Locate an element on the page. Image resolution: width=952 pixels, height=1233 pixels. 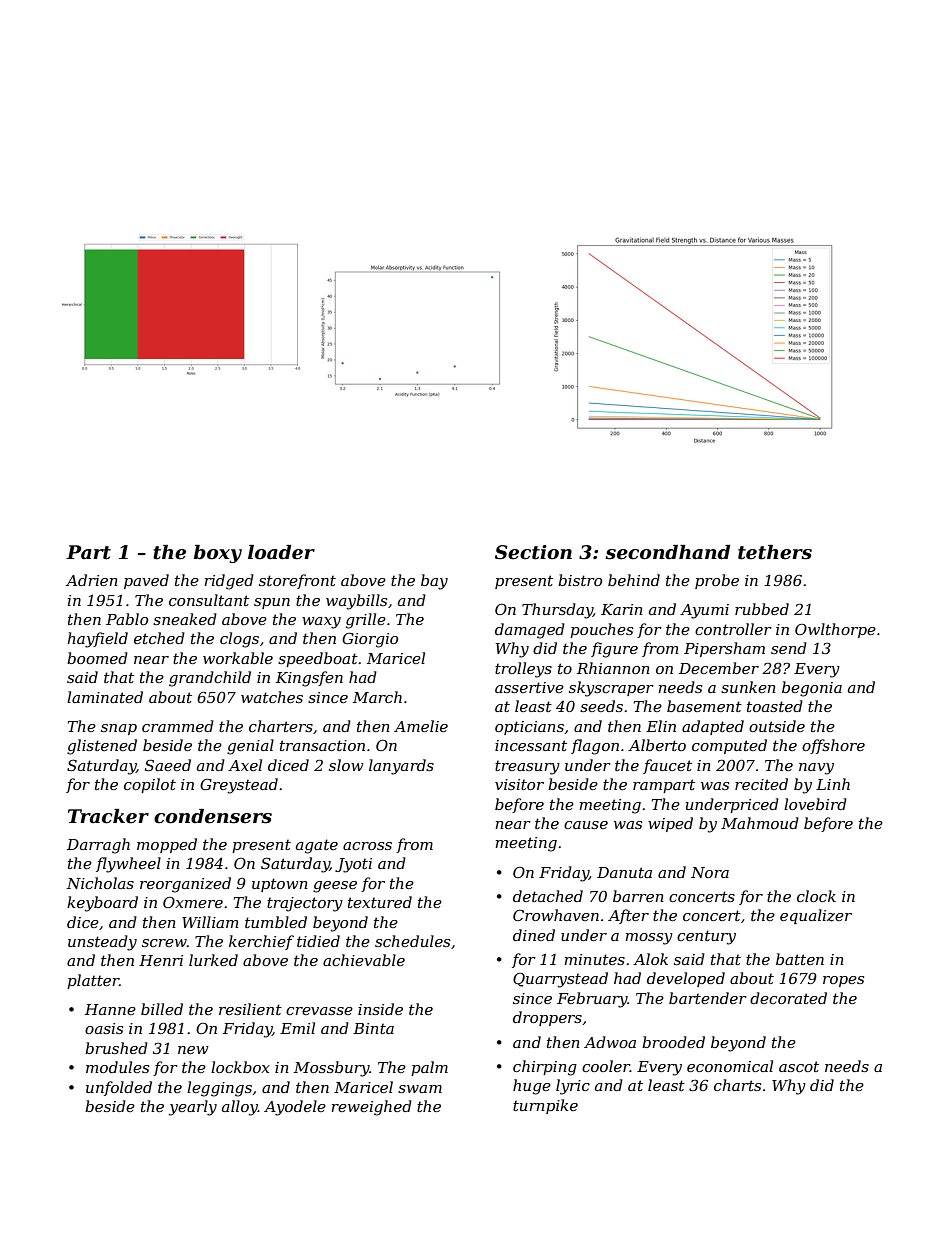
modules is located at coordinates (117, 1067).
